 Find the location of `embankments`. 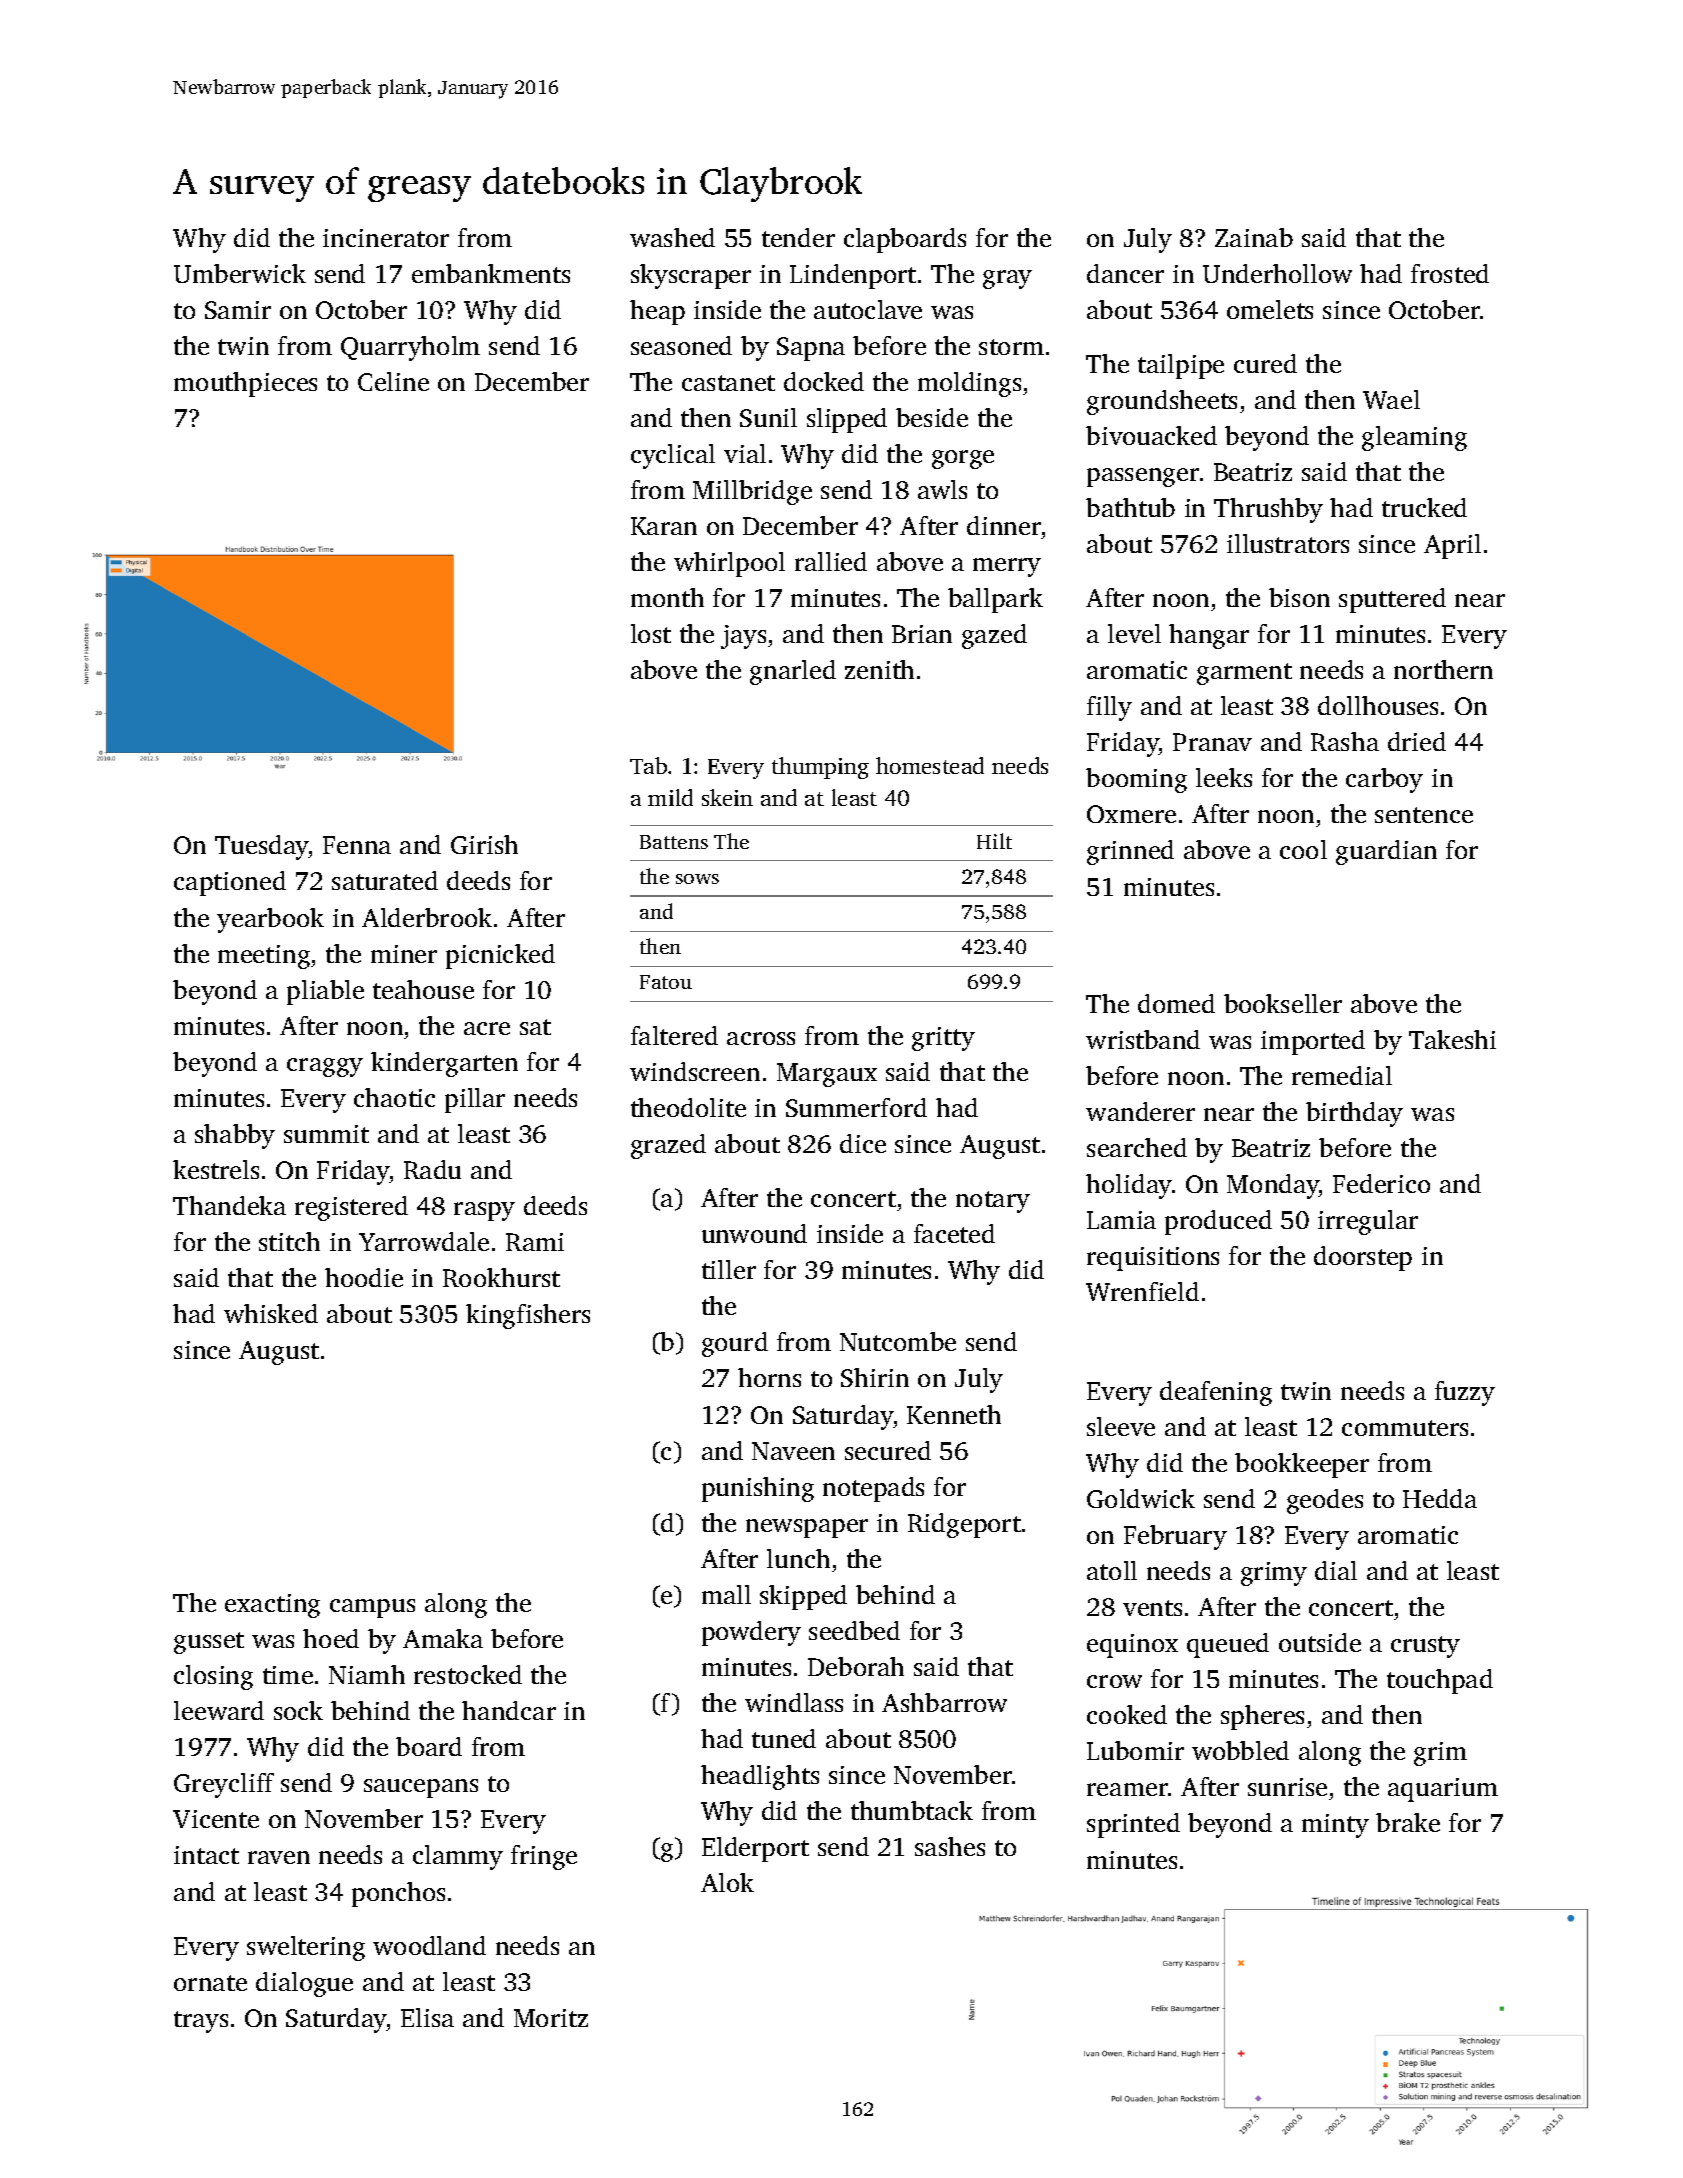

embankments is located at coordinates (491, 273).
